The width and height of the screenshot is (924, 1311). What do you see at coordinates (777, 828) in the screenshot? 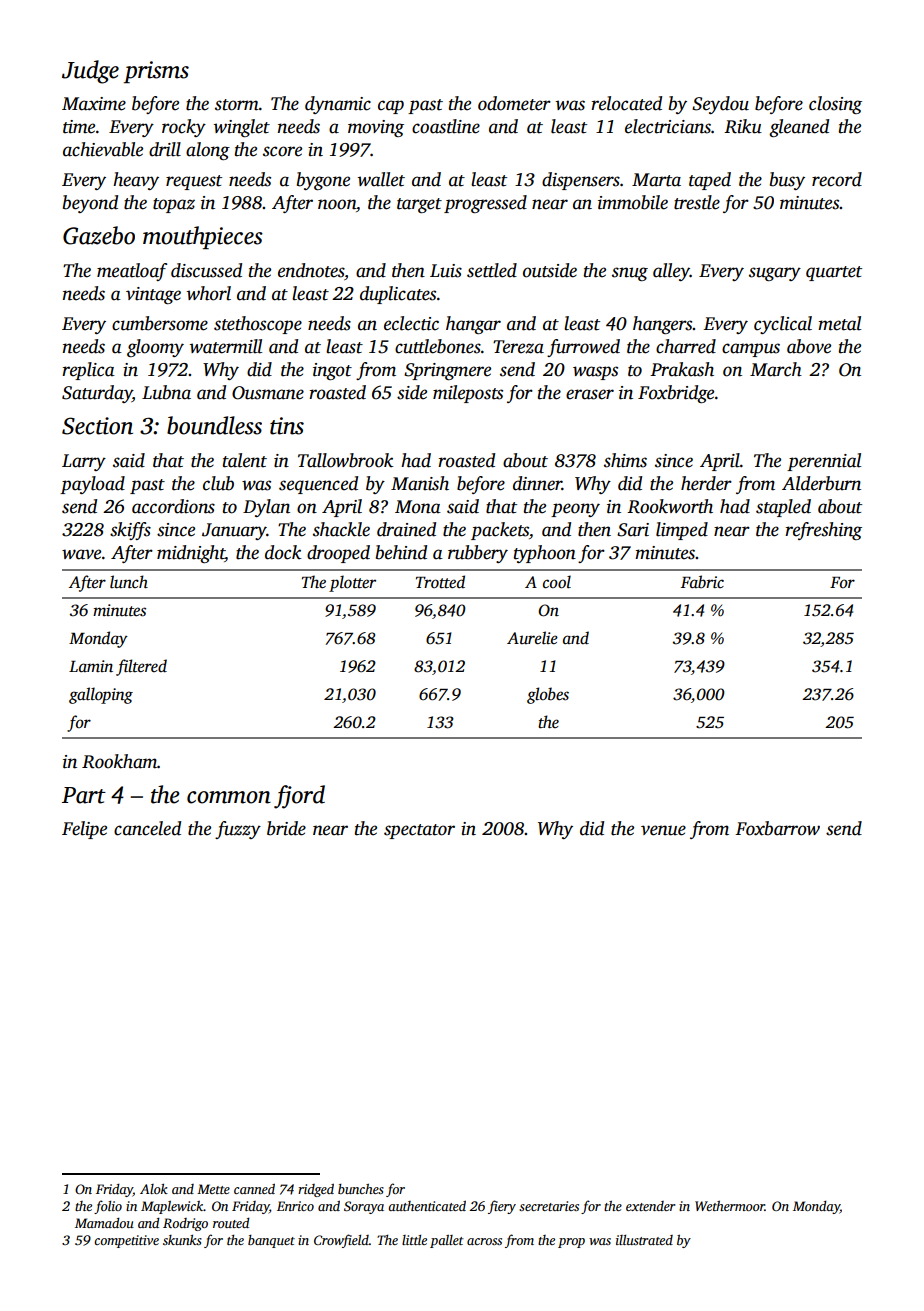
I see `Foxbarrow` at bounding box center [777, 828].
